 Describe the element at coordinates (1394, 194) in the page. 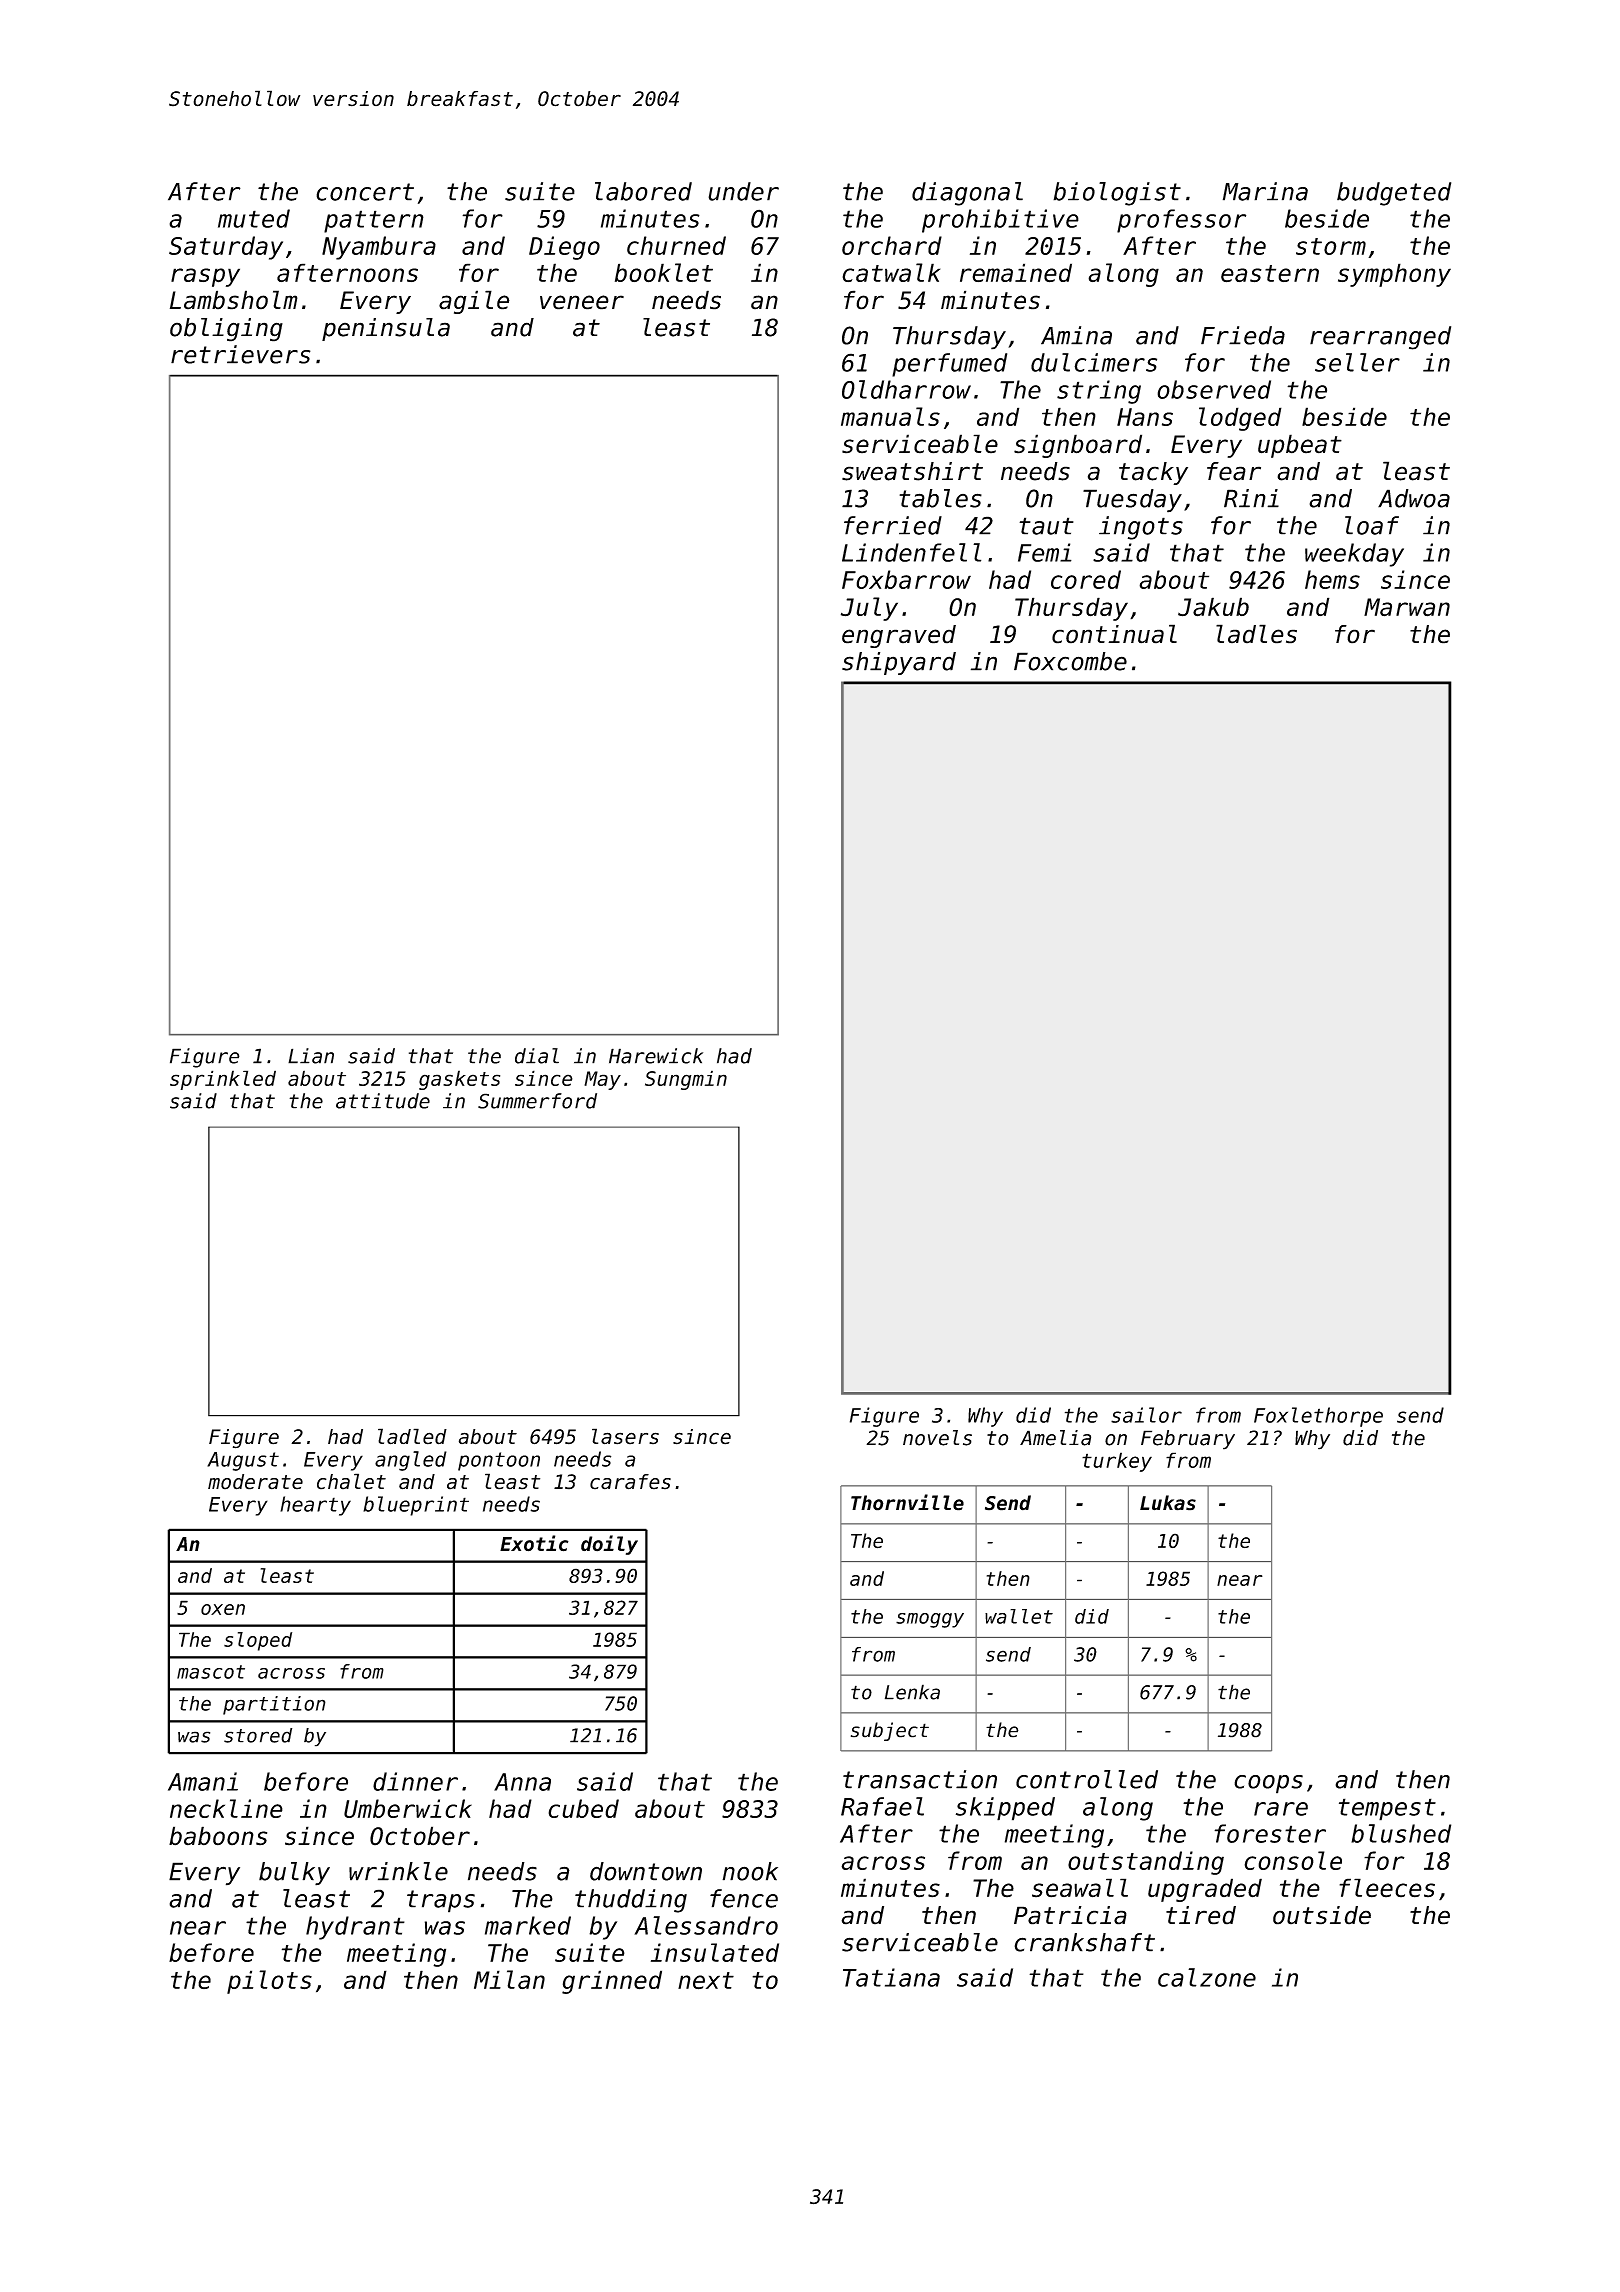

I see `budgeted` at that location.
